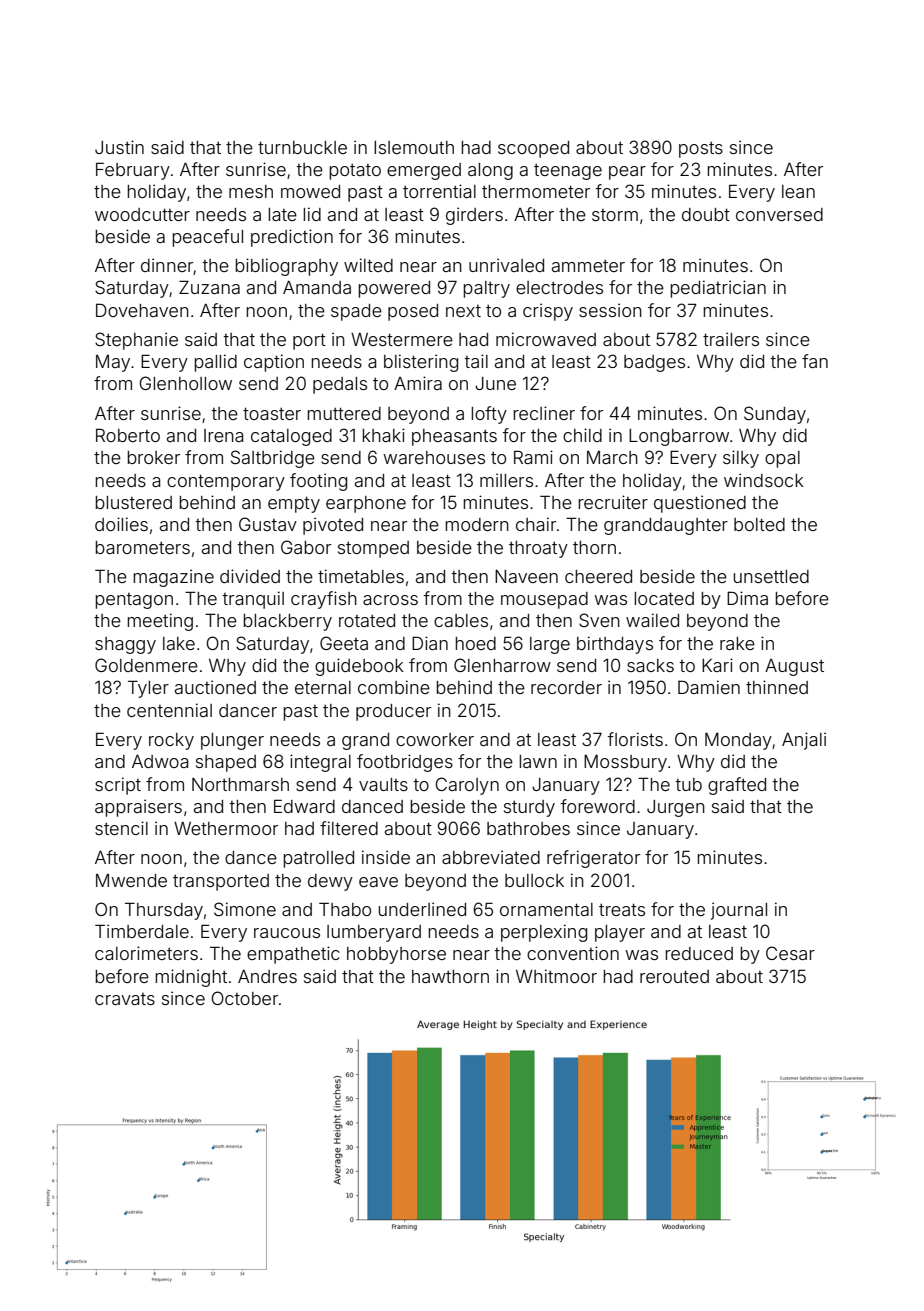  Describe the element at coordinates (302, 147) in the screenshot. I see `turnbuckle` at that location.
